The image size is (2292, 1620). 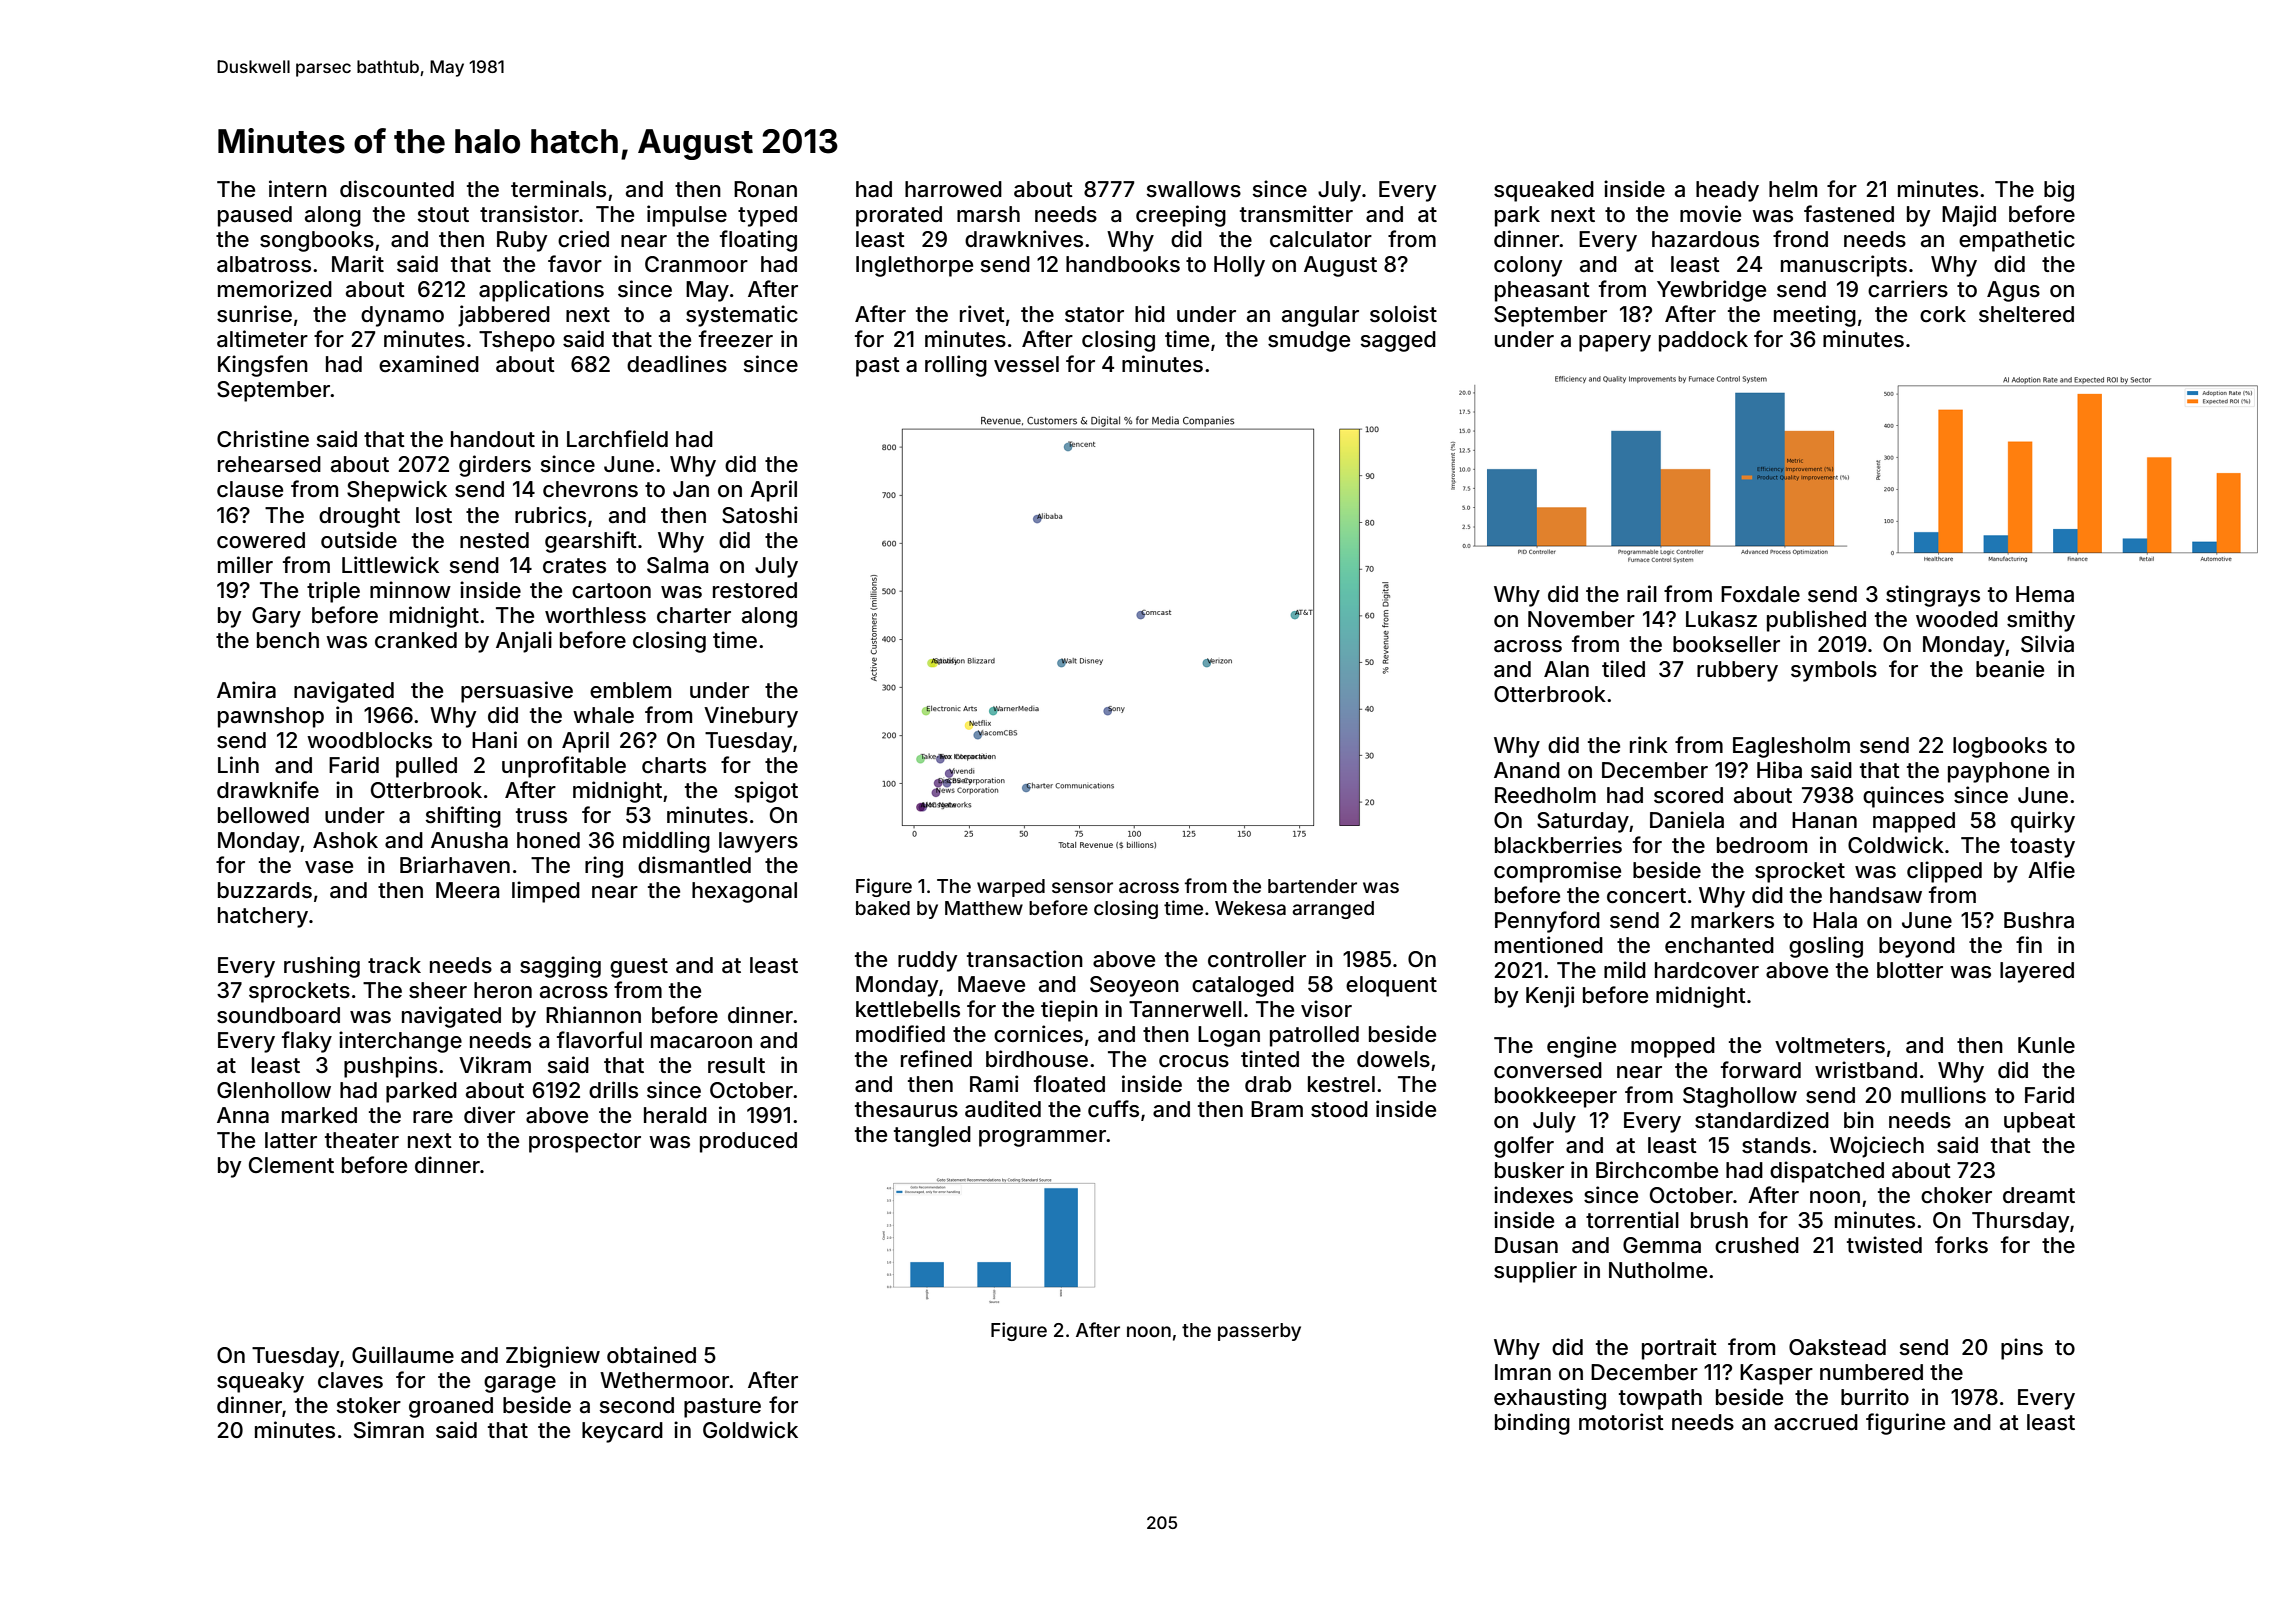 I want to click on creeping, so click(x=1181, y=216).
